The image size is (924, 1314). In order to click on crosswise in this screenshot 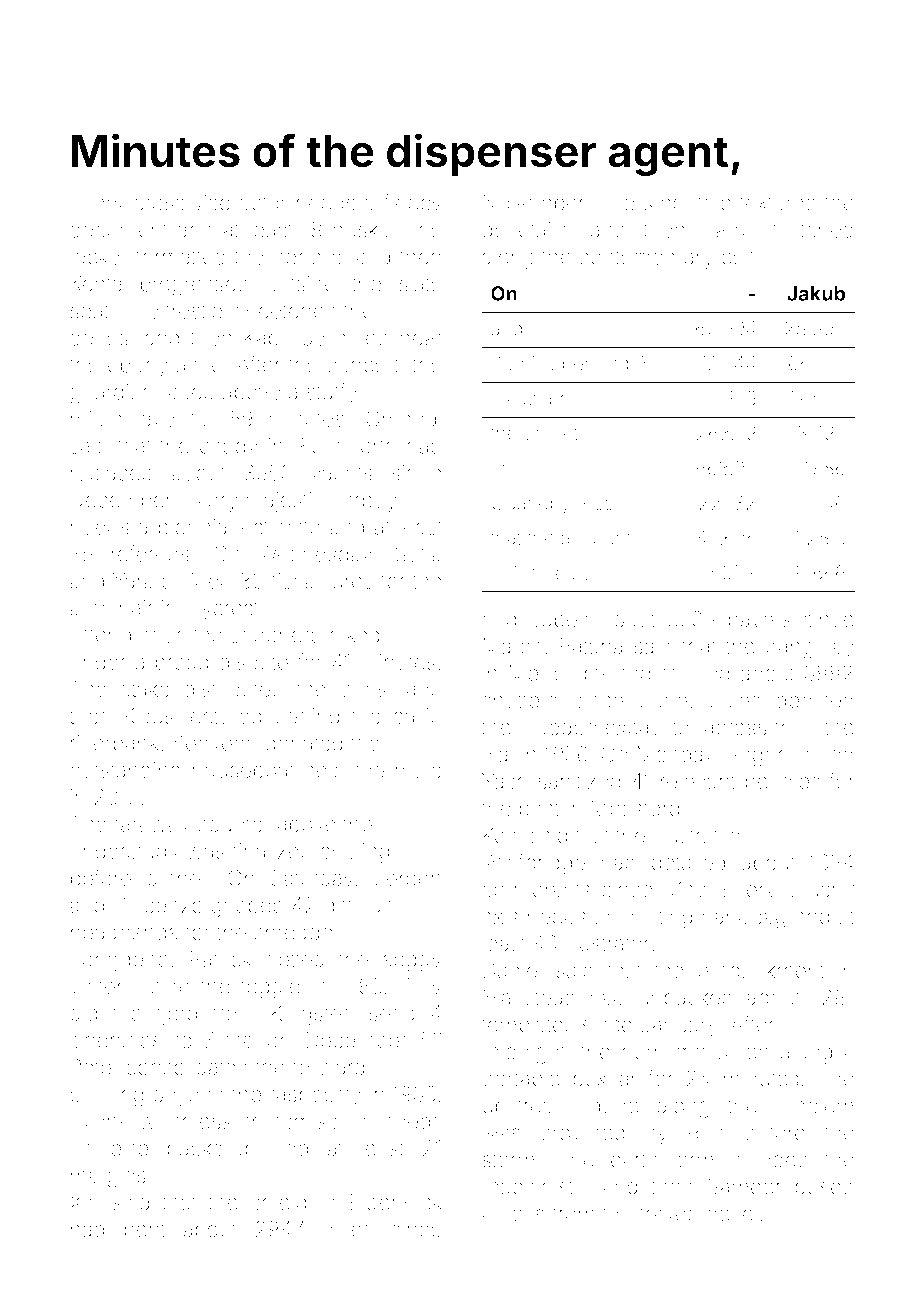, I will do `click(182, 203)`.
